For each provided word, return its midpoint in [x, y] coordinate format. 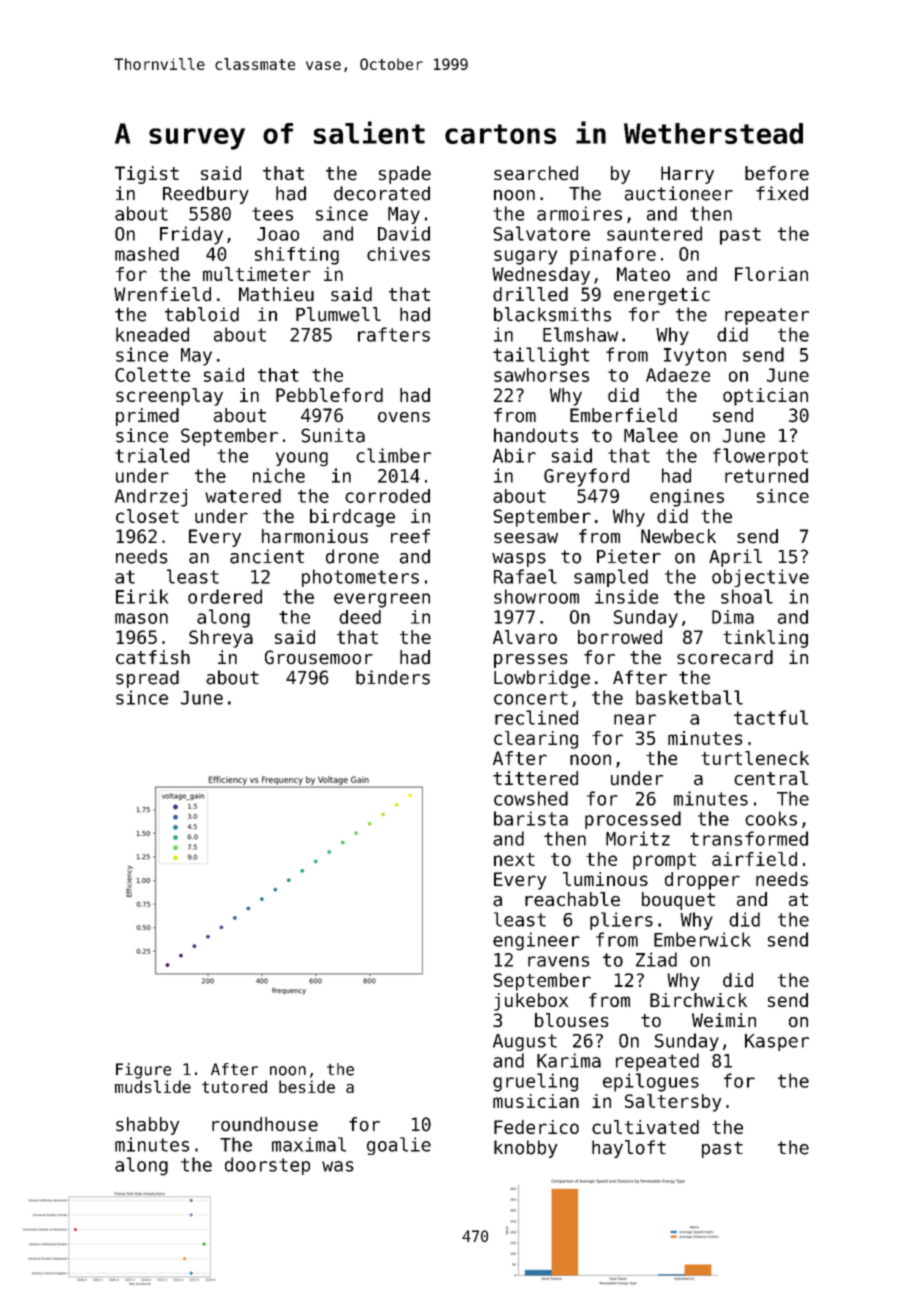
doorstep [267, 1166]
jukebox [531, 1002]
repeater [767, 316]
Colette [152, 374]
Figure [143, 1071]
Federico [536, 1127]
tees [272, 214]
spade [405, 175]
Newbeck [678, 536]
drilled [530, 294]
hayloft [629, 1149]
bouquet [678, 901]
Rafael [525, 576]
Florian [771, 274]
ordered [225, 596]
